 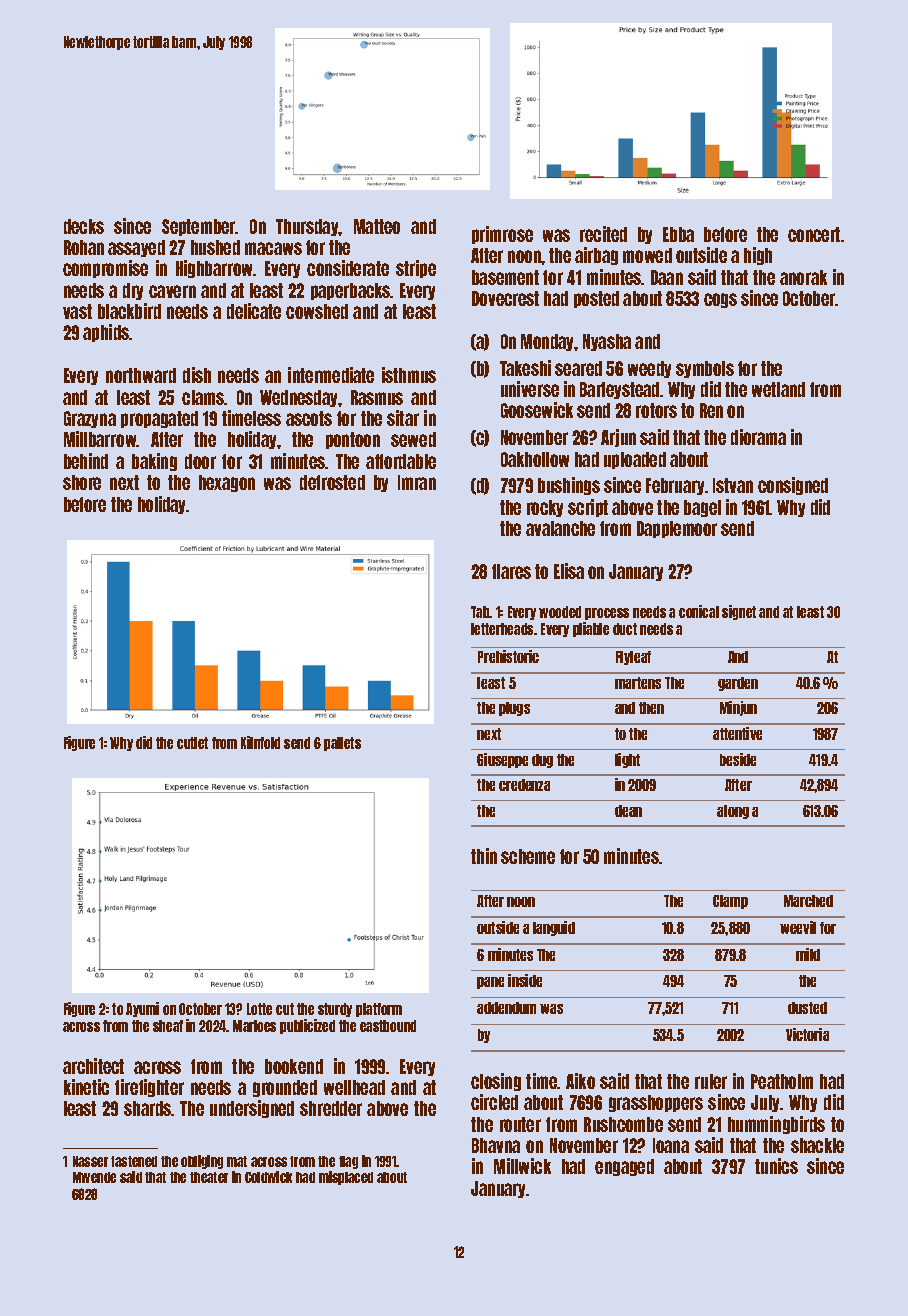 What do you see at coordinates (209, 1177) in the page?
I see `theater` at bounding box center [209, 1177].
